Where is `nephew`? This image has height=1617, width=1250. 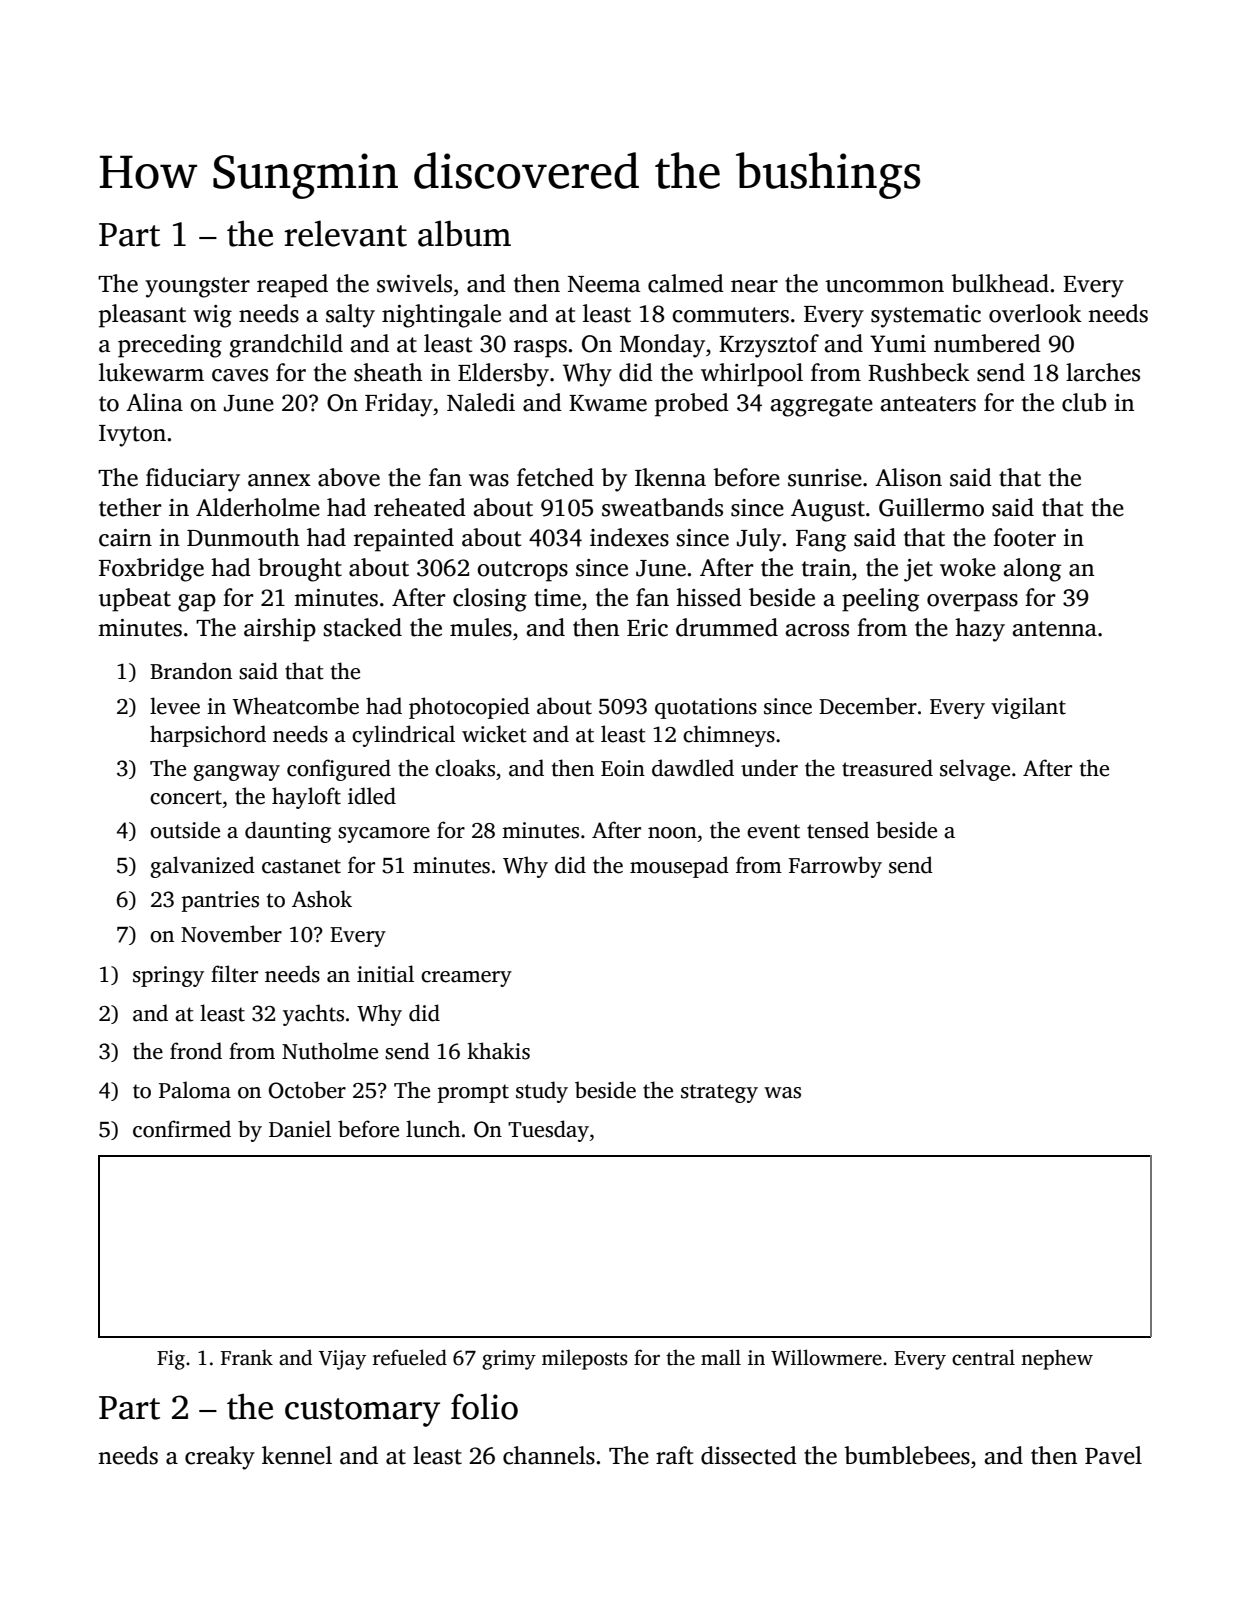
nephew is located at coordinates (1057, 1359).
